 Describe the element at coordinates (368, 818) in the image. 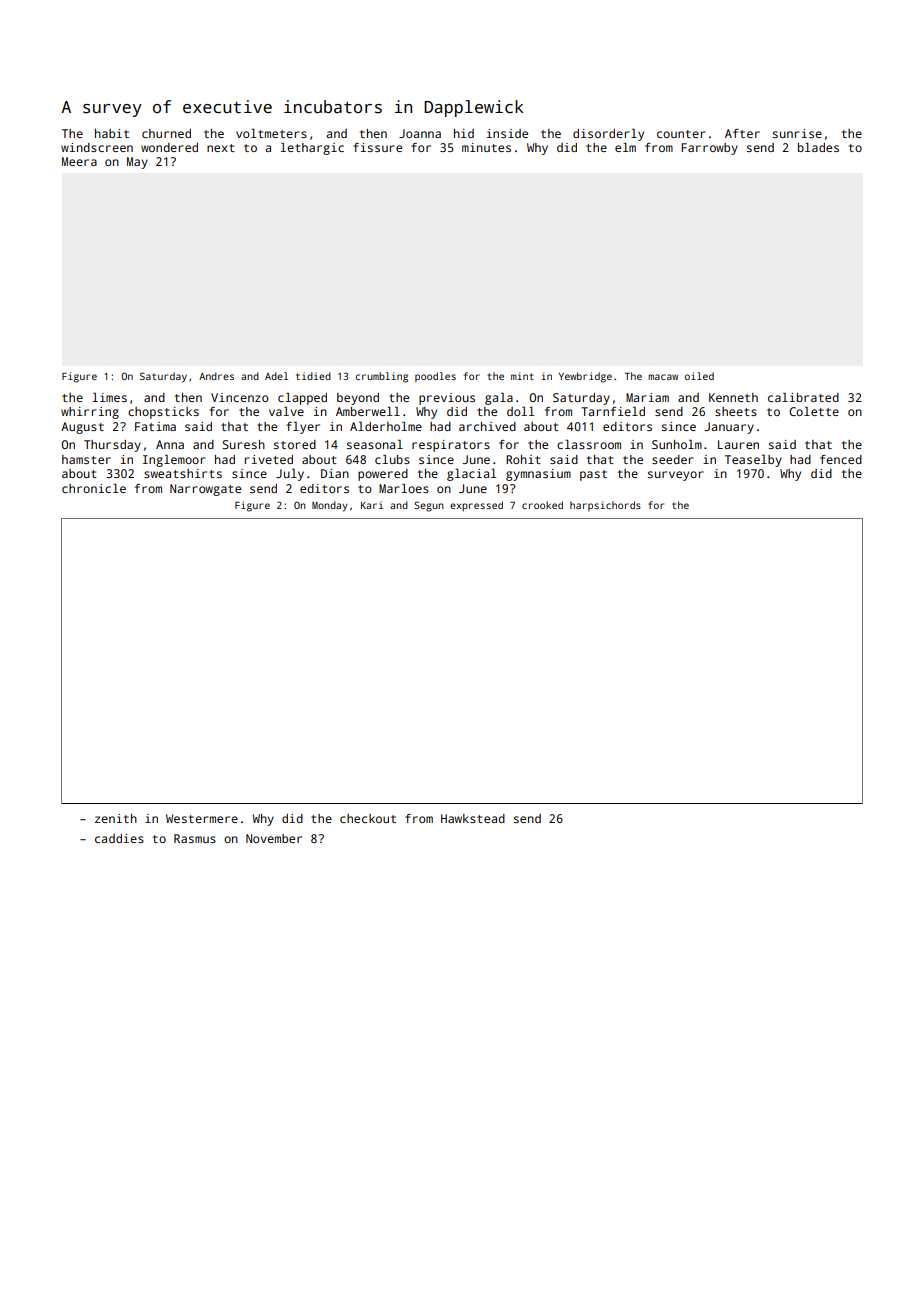

I see `checkout` at that location.
